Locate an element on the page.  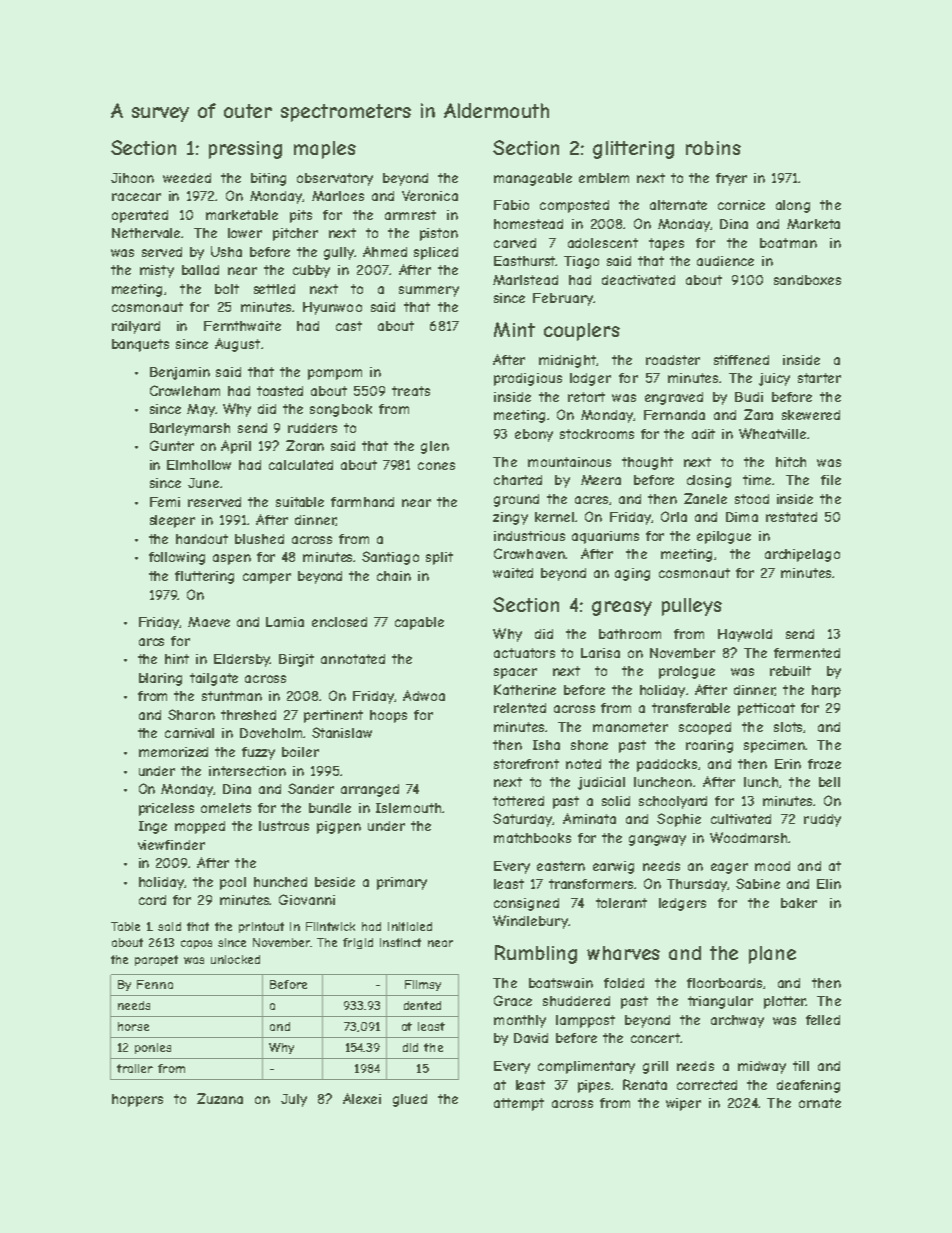
July is located at coordinates (294, 1100).
